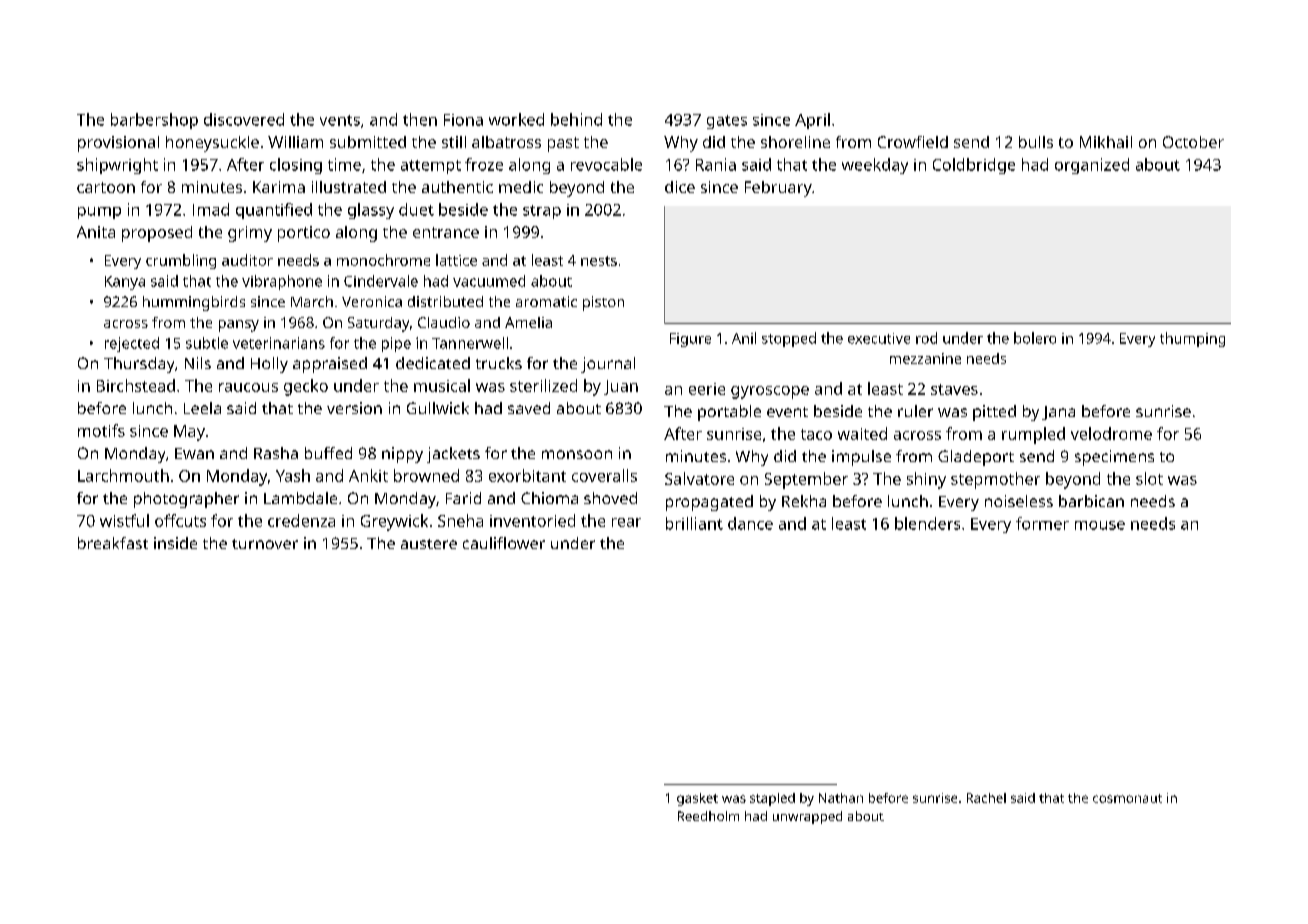 Image resolution: width=1308 pixels, height=924 pixels. I want to click on austere, so click(429, 544).
